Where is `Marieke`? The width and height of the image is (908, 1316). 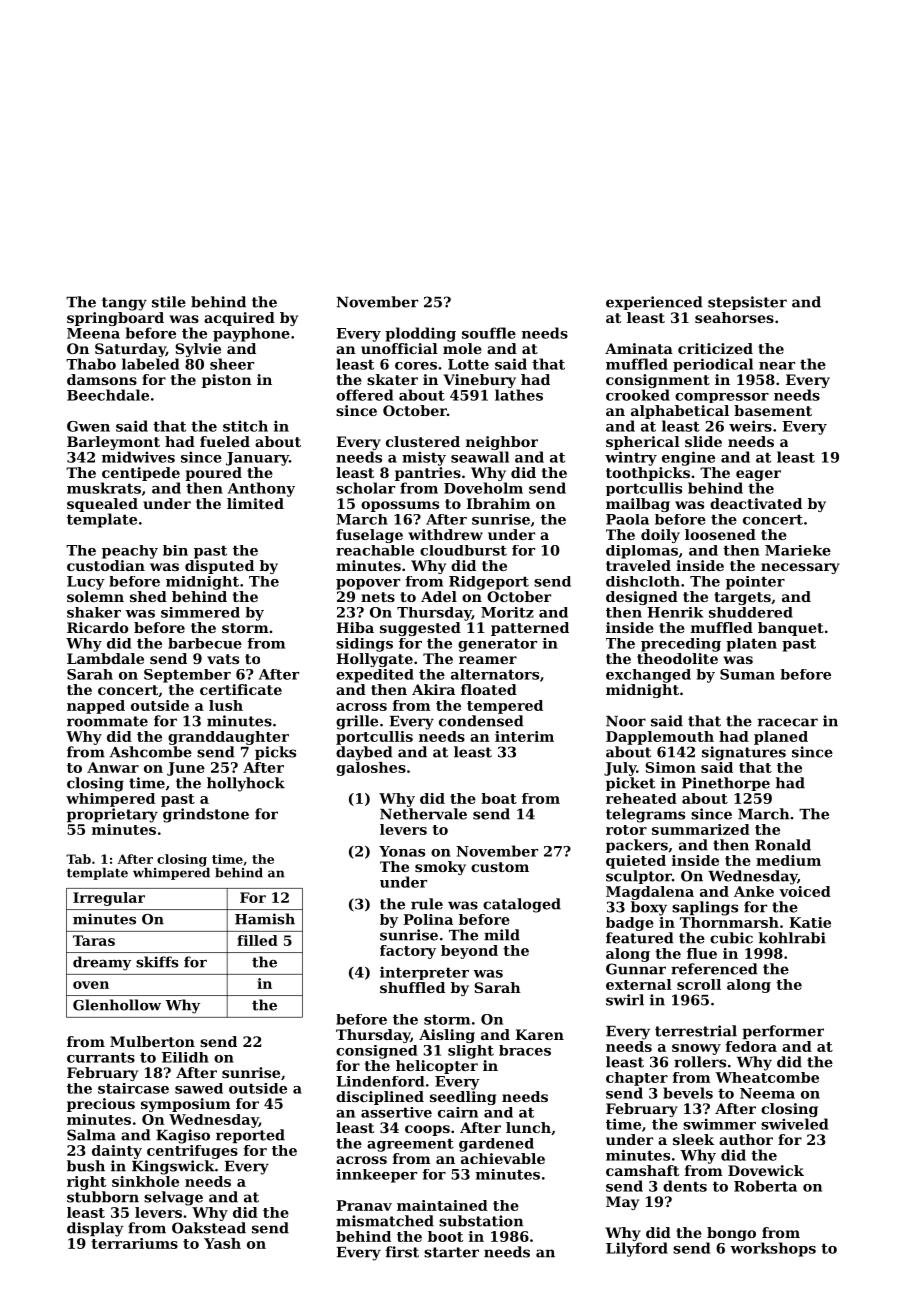
Marieke is located at coordinates (798, 550).
